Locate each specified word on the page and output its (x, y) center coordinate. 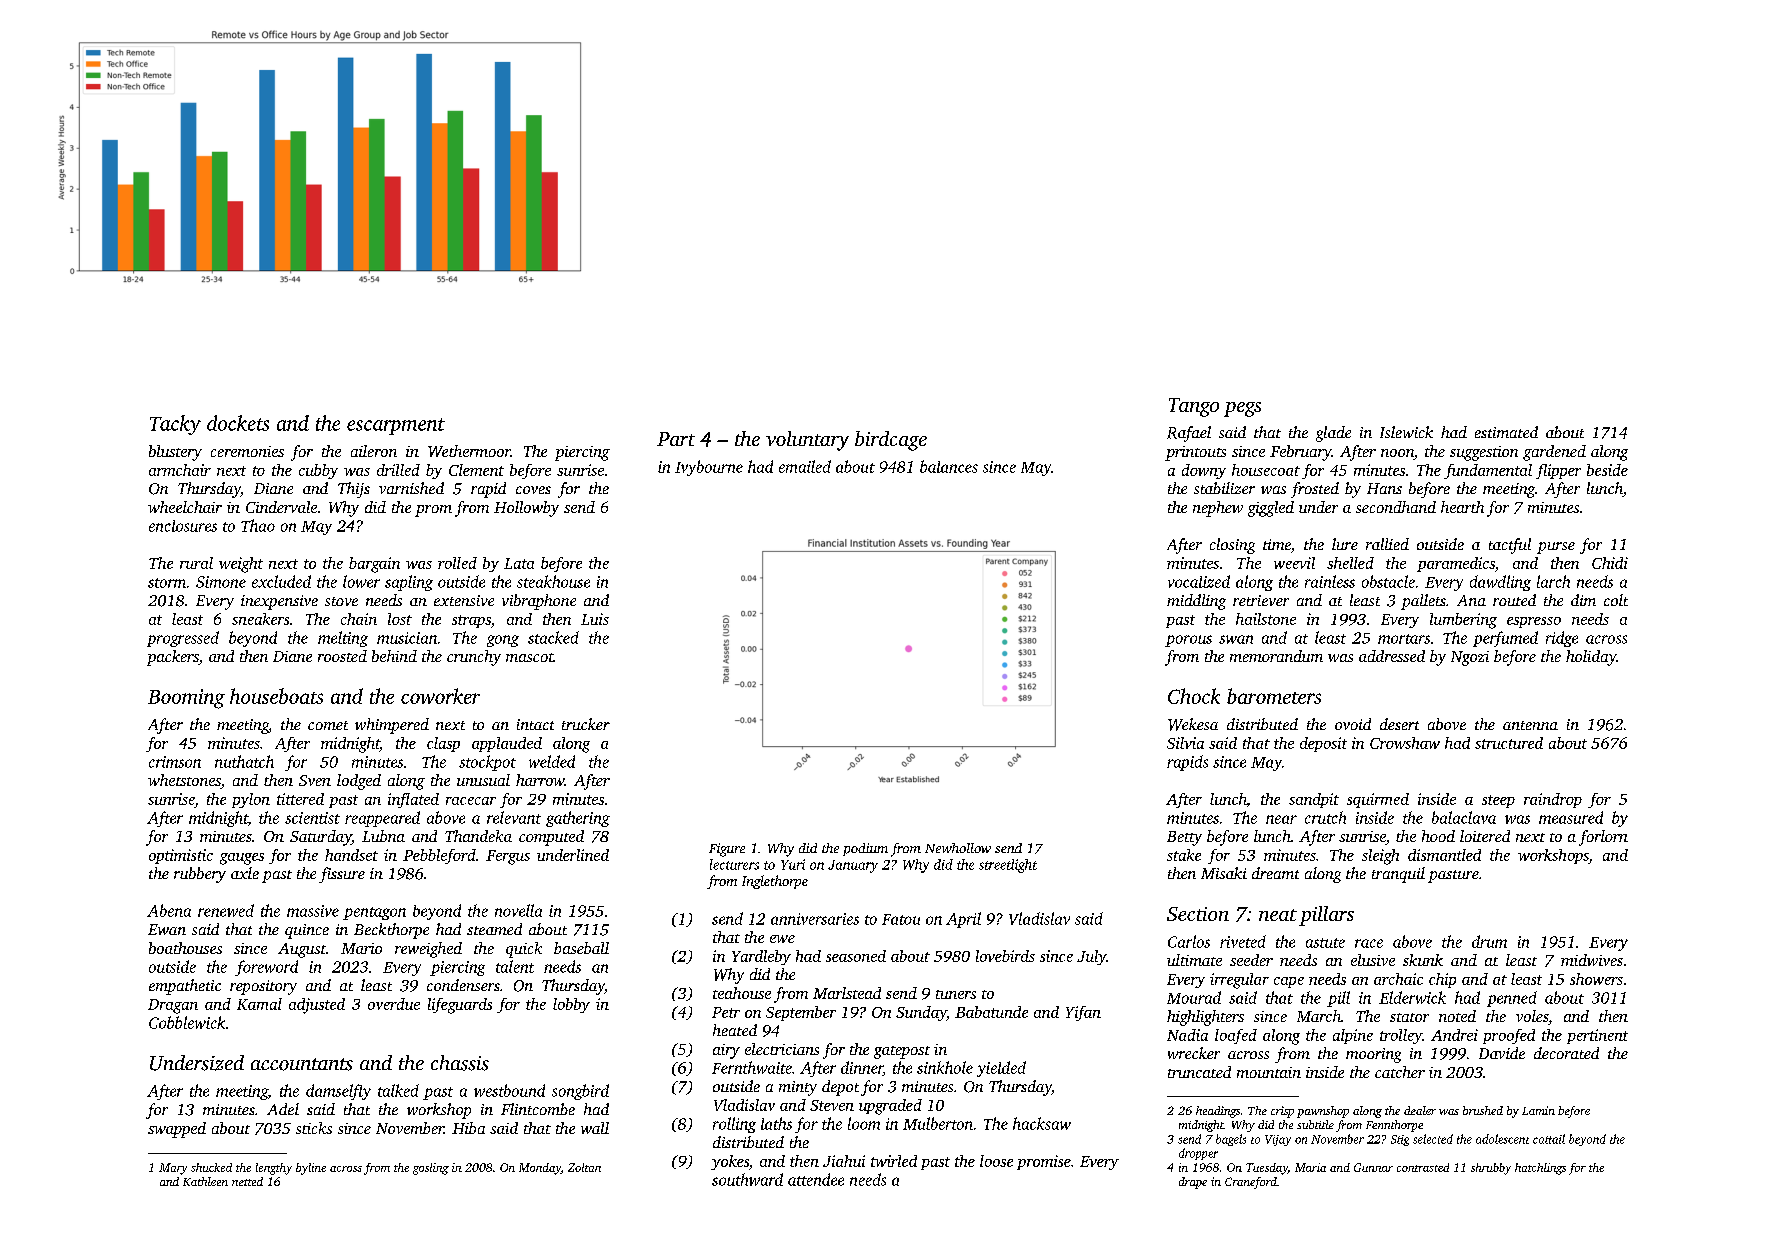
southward (747, 1179)
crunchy (474, 658)
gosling (431, 1169)
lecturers (734, 864)
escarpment (396, 426)
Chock (1194, 696)
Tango (1194, 407)
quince (307, 931)
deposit (1323, 744)
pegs (1242, 409)
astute (1325, 943)
